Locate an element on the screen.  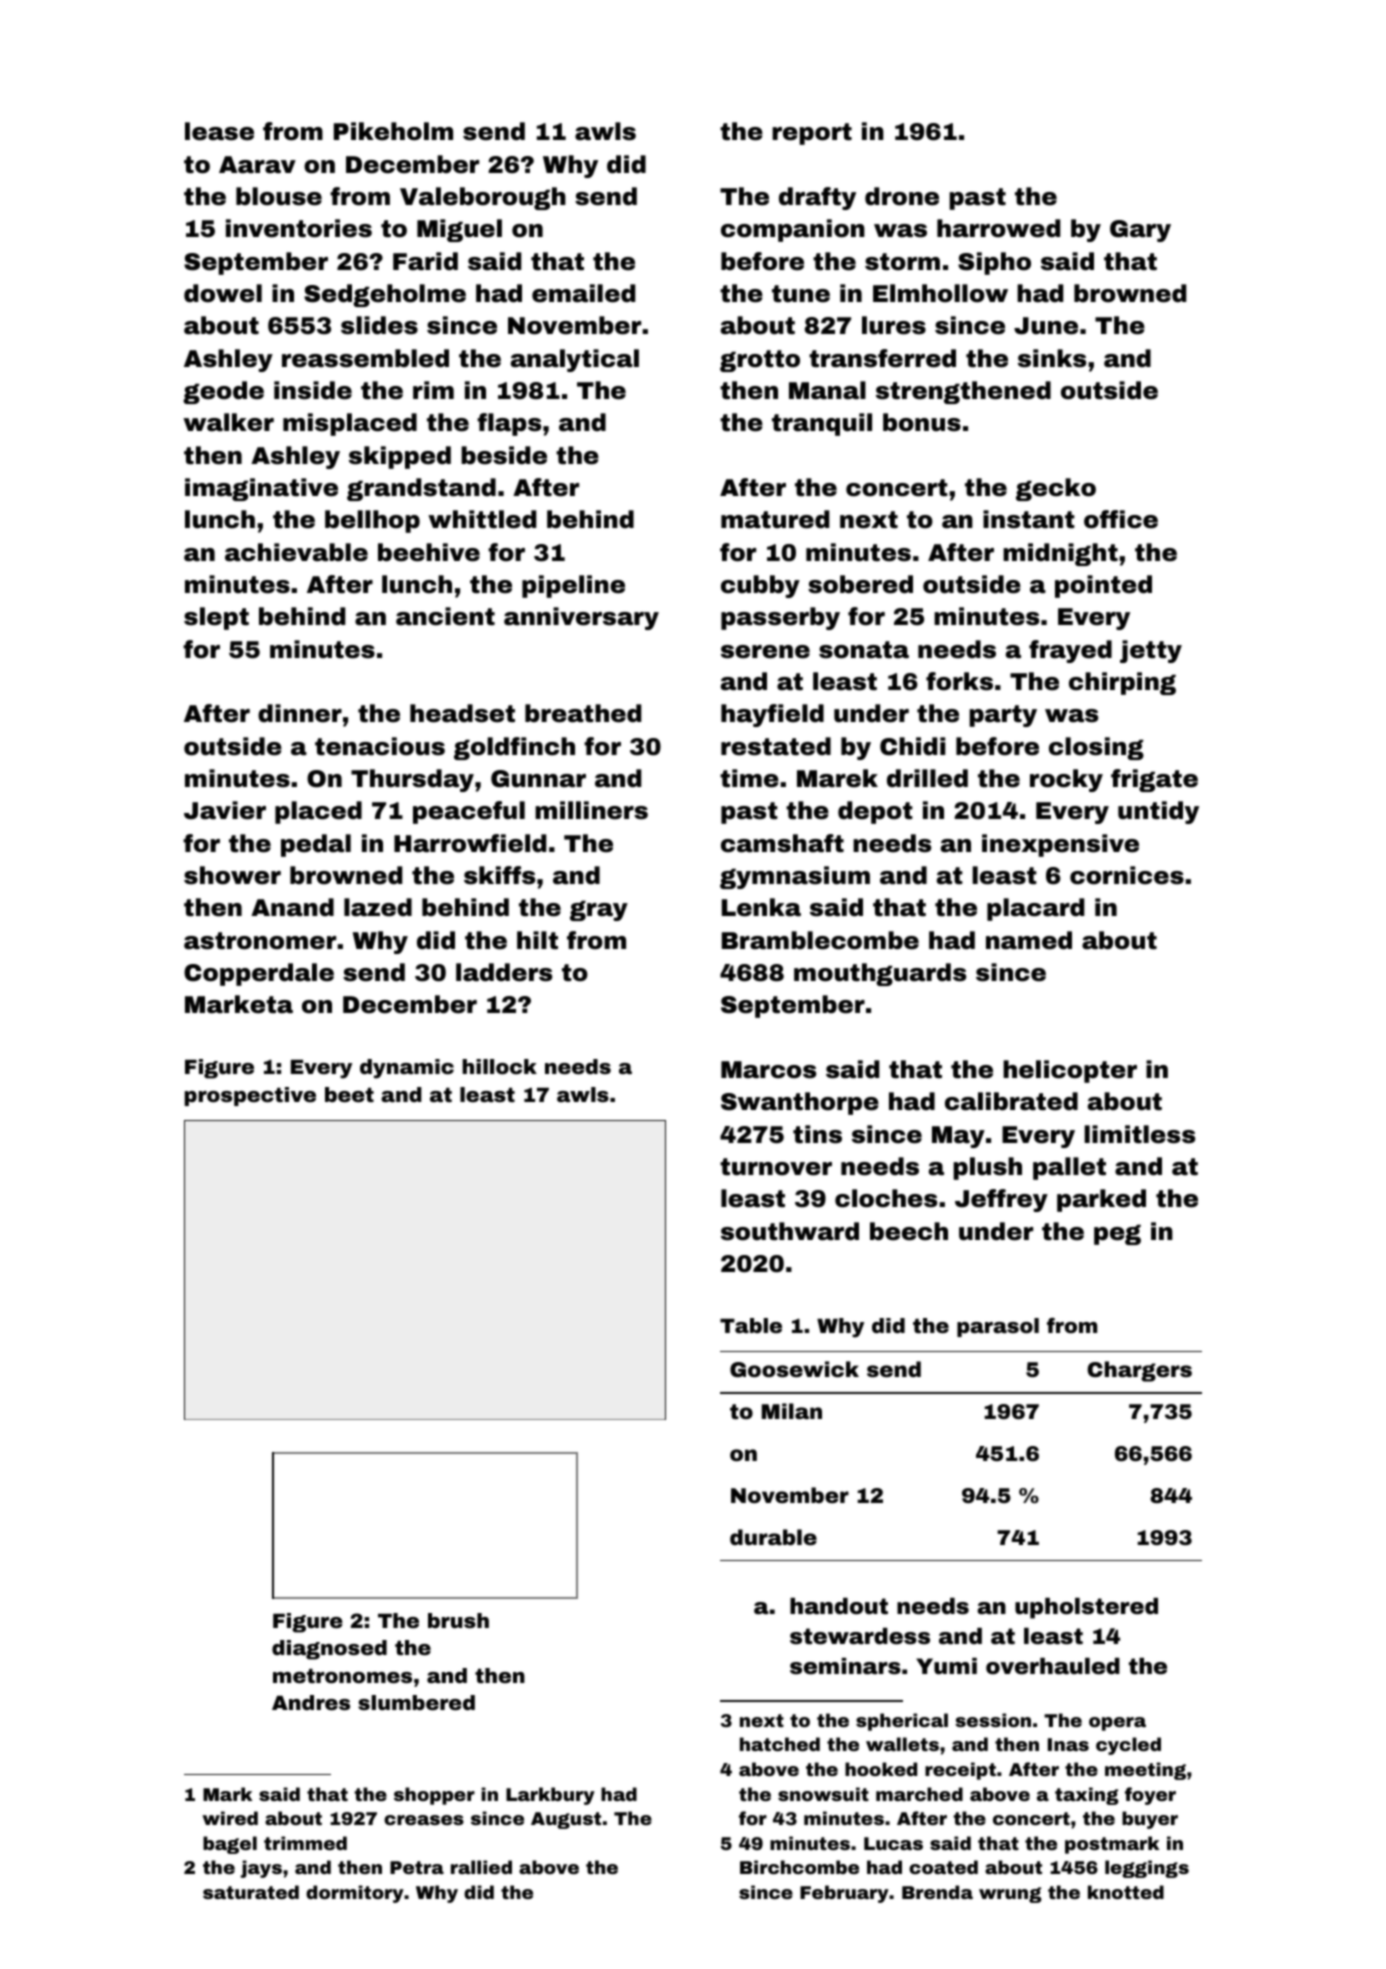
Milan is located at coordinates (792, 1411).
